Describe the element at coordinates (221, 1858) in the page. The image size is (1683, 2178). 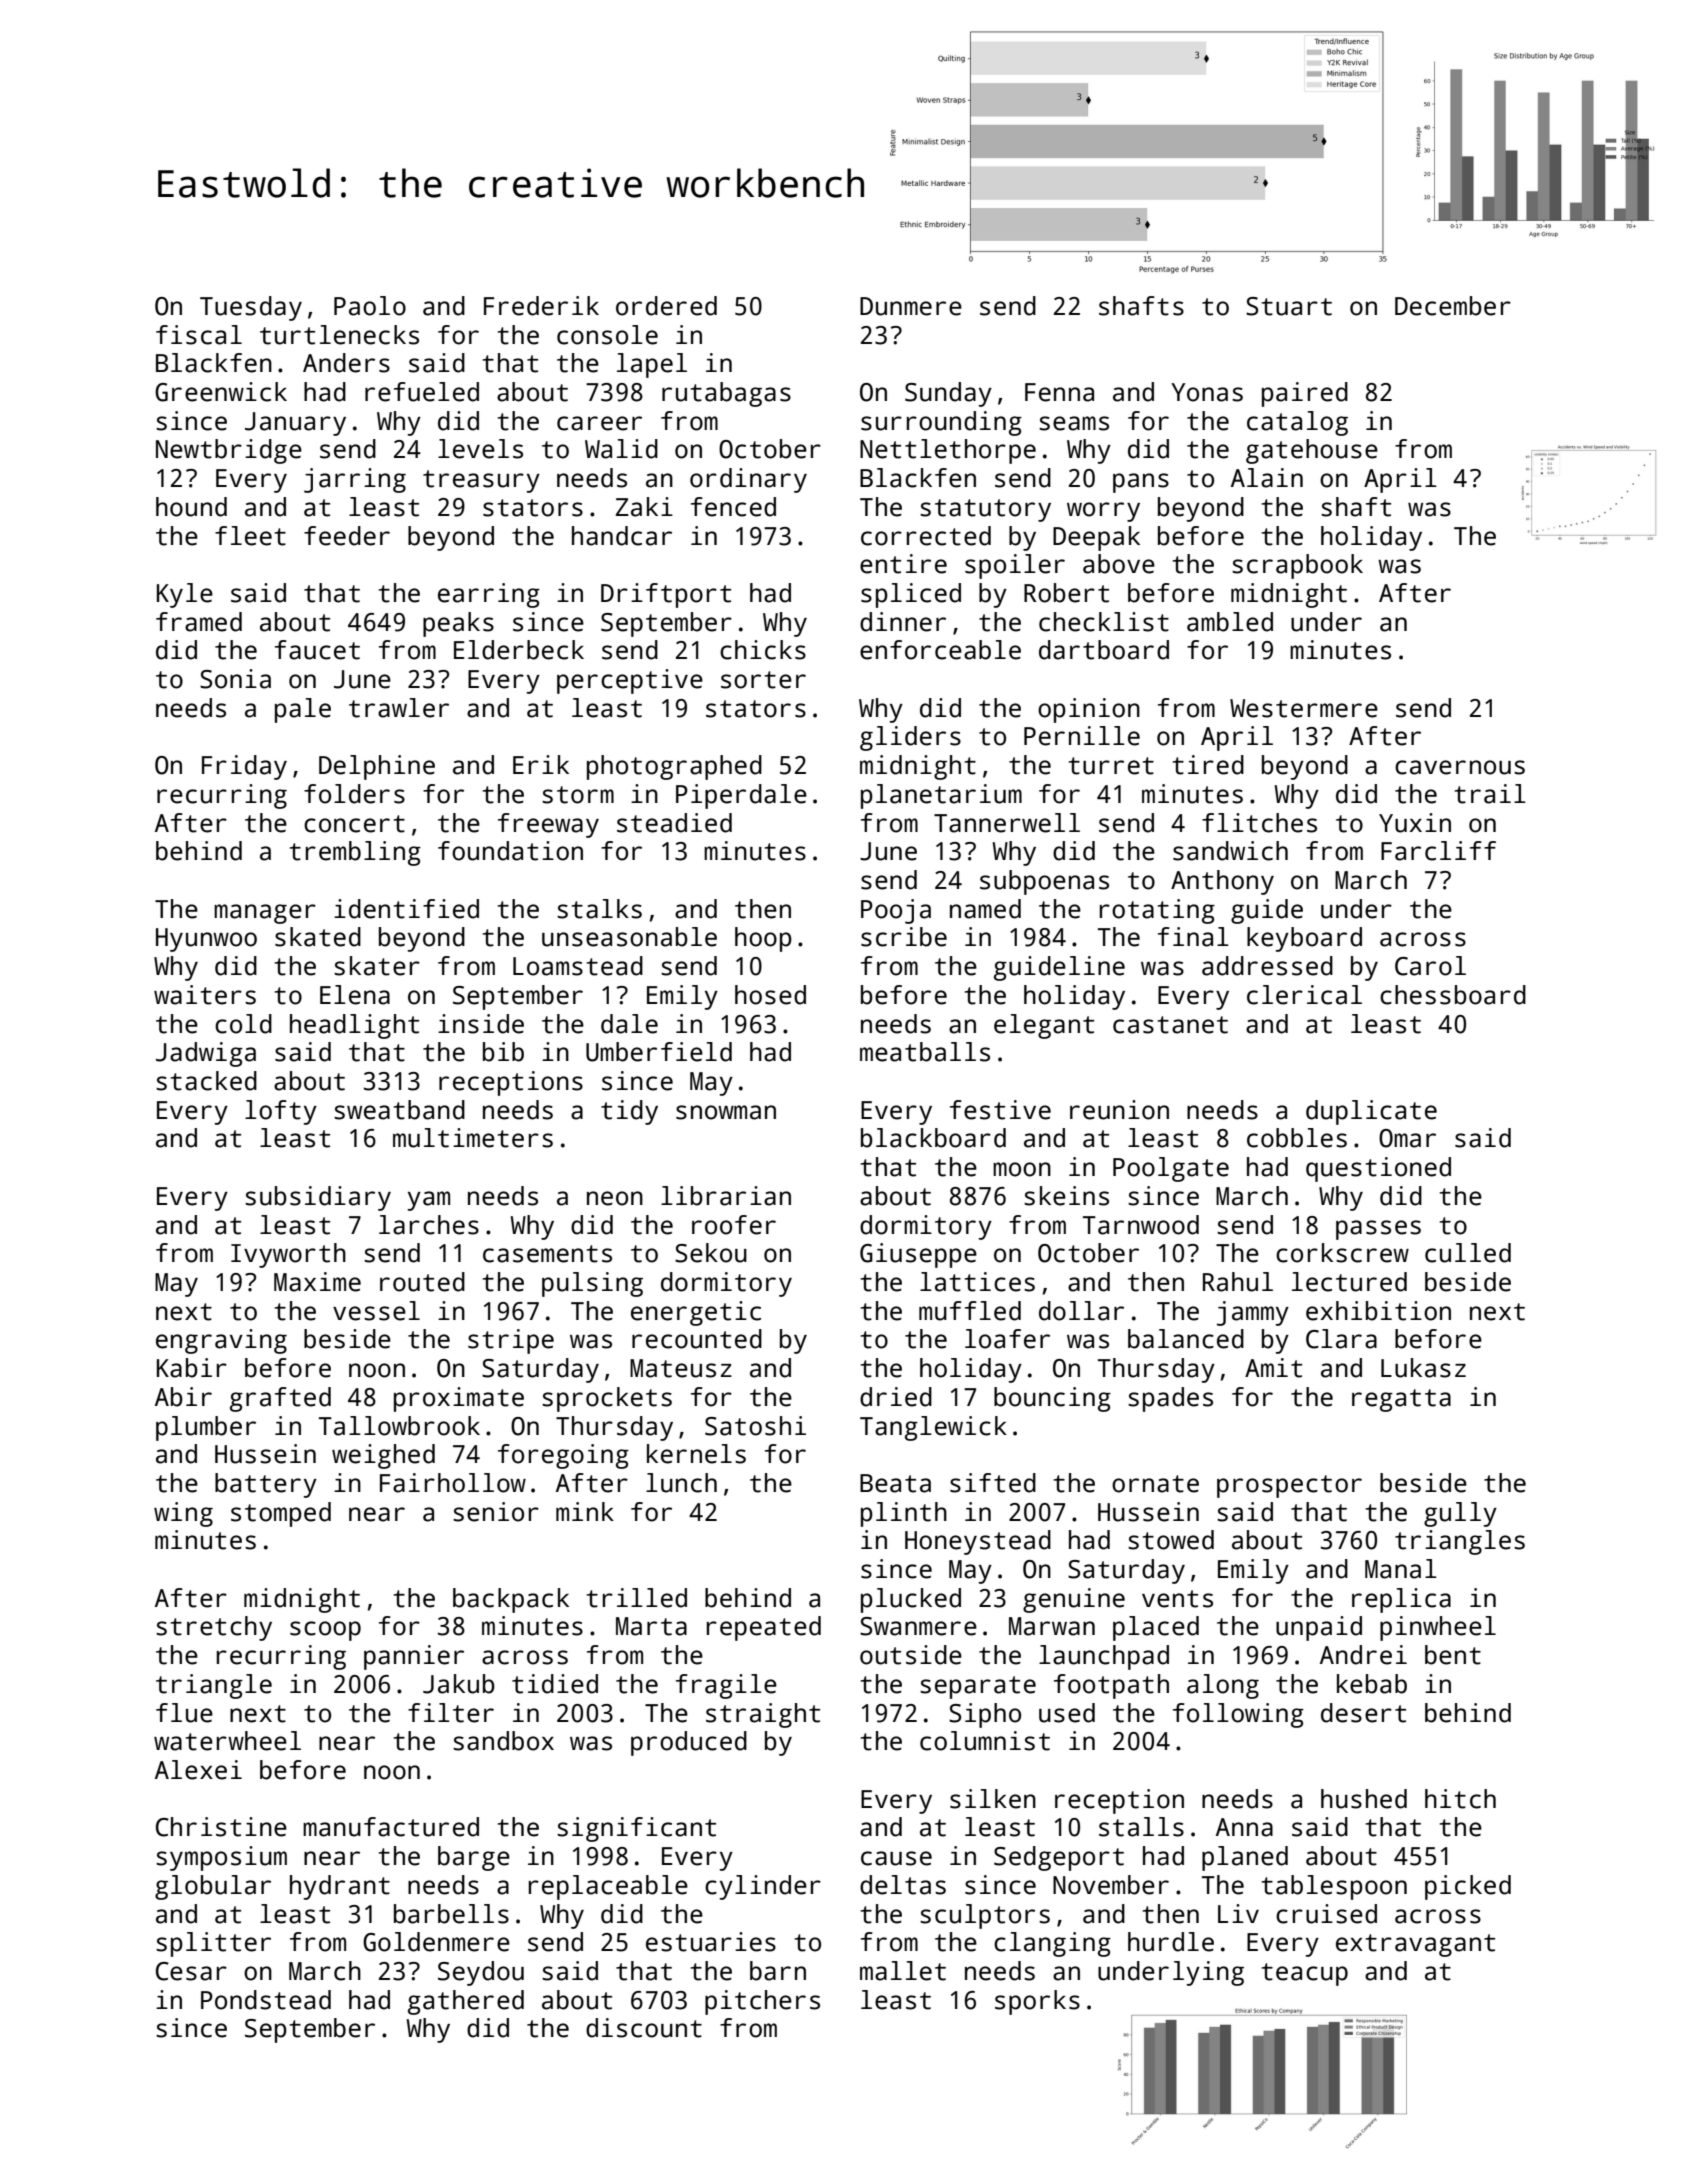
I see `symposium` at that location.
